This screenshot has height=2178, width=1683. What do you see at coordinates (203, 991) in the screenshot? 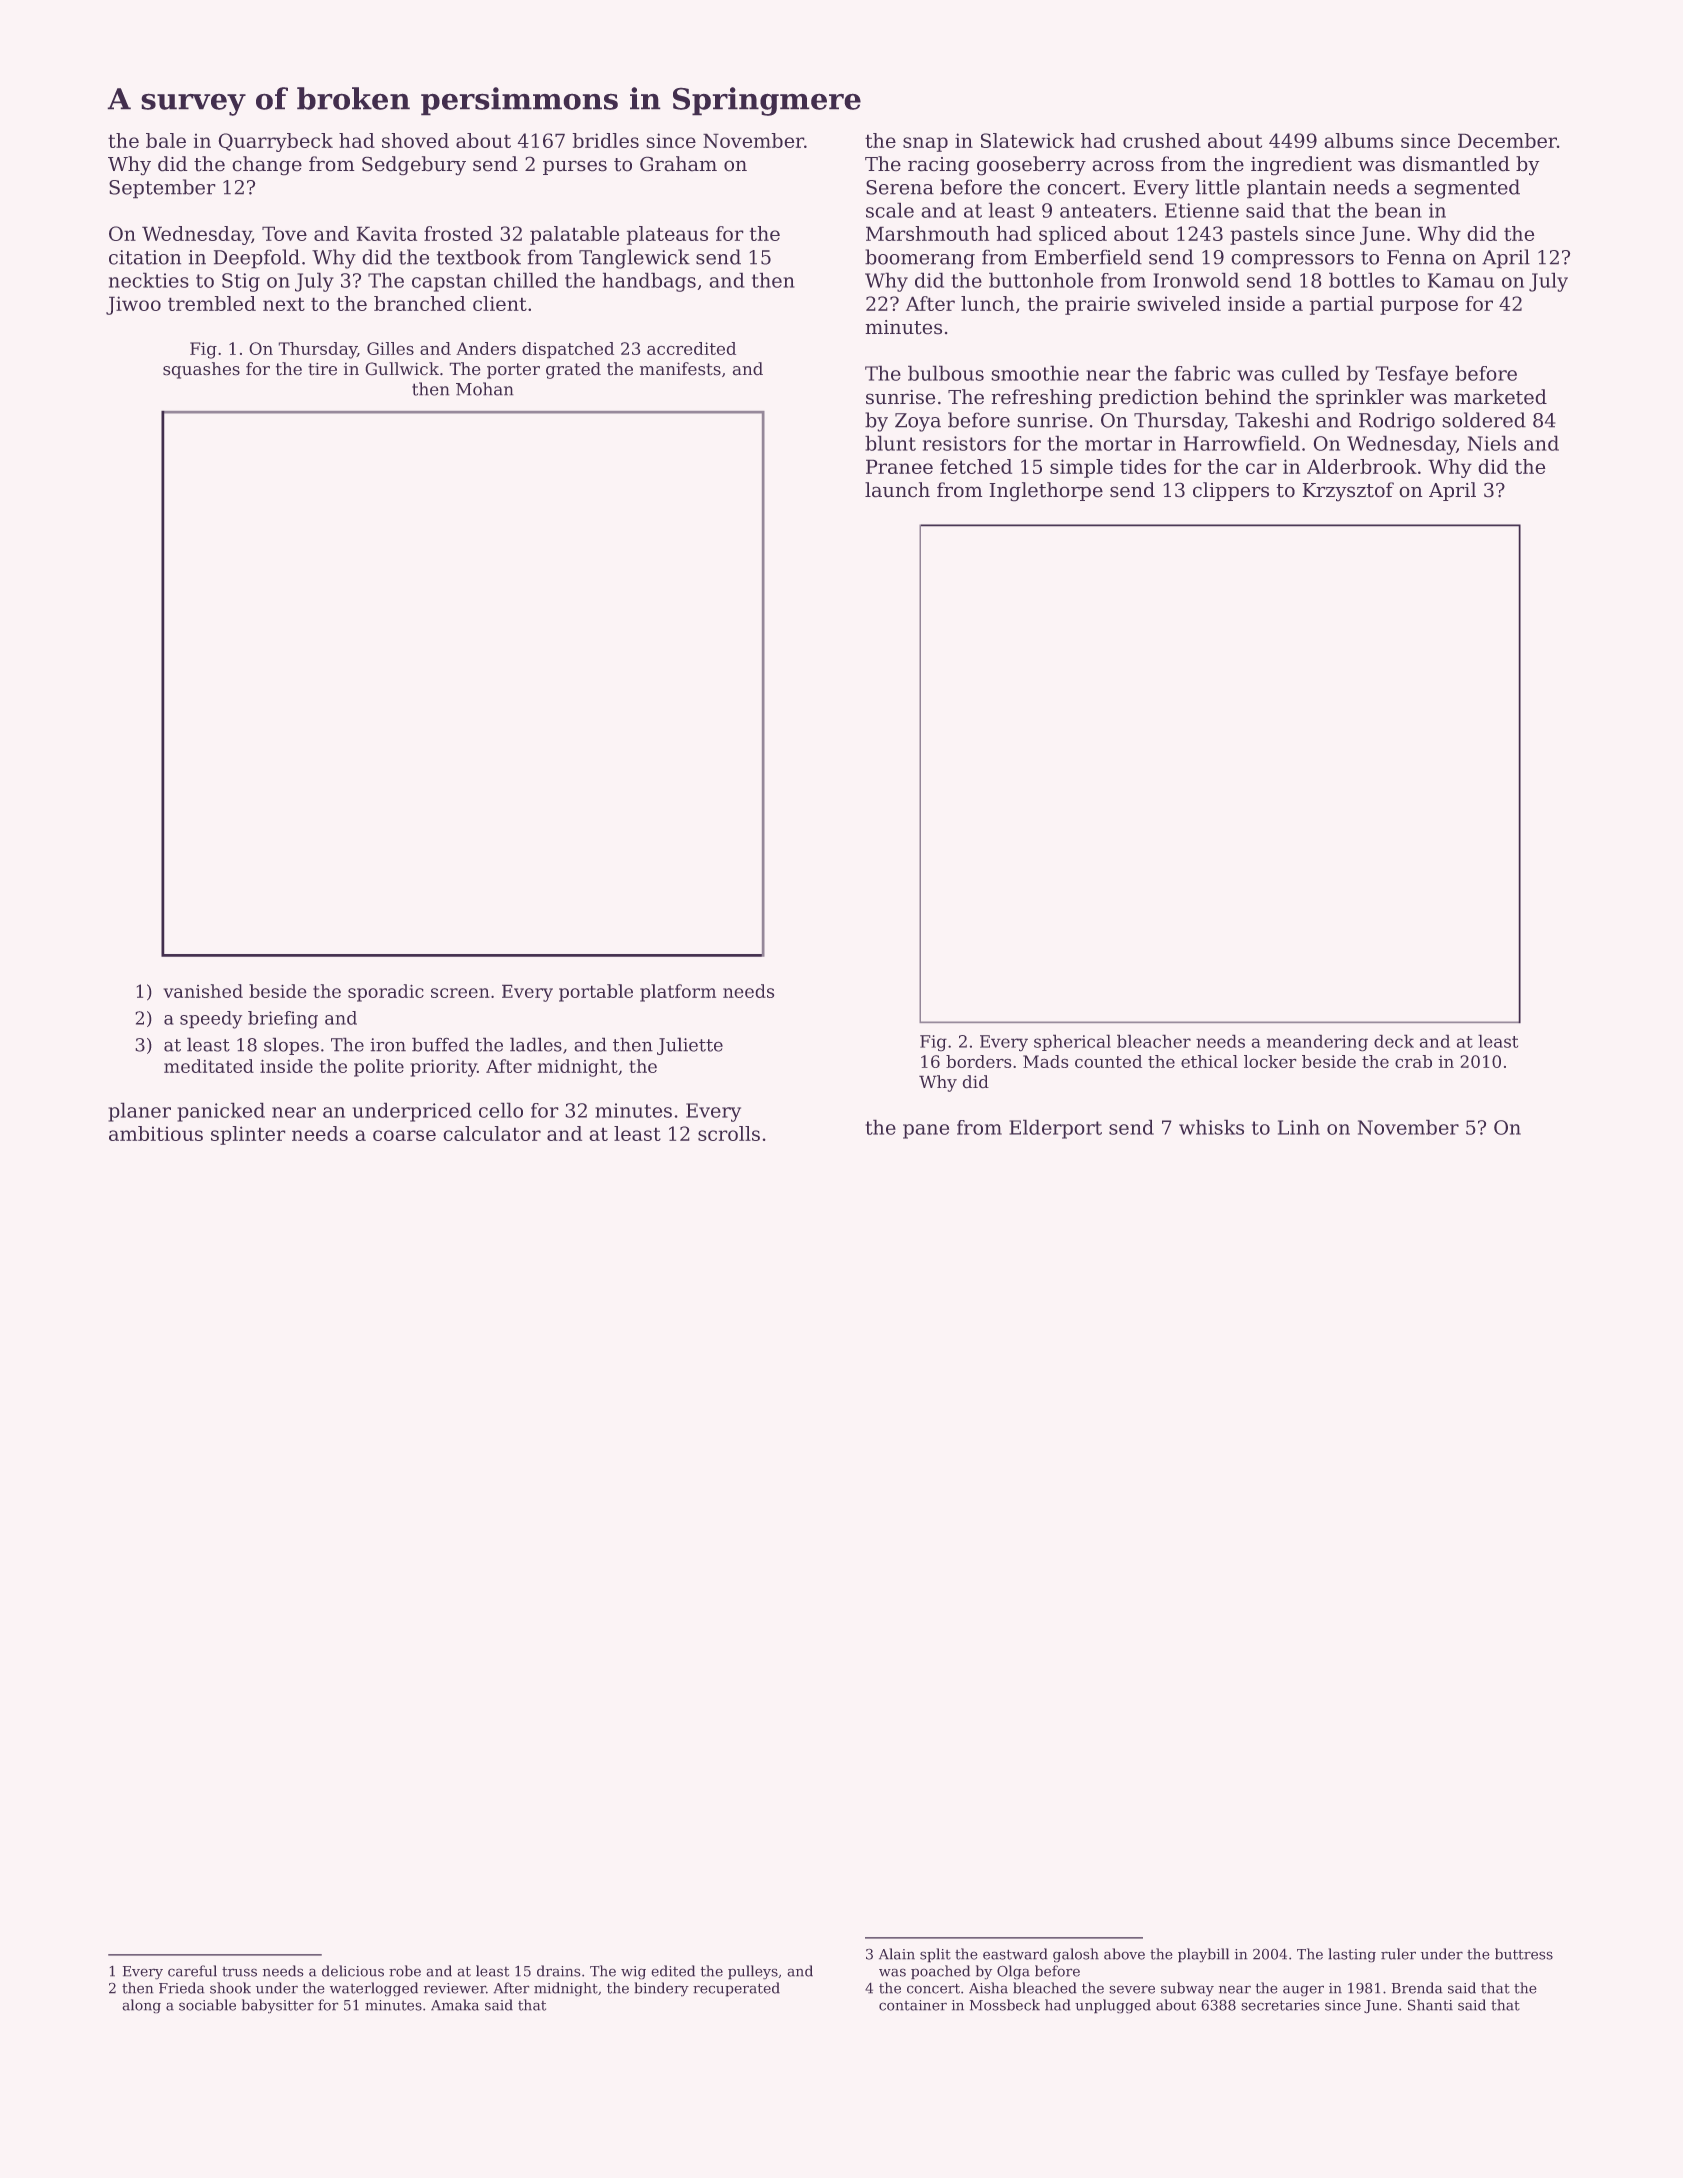
I see `vanished` at bounding box center [203, 991].
